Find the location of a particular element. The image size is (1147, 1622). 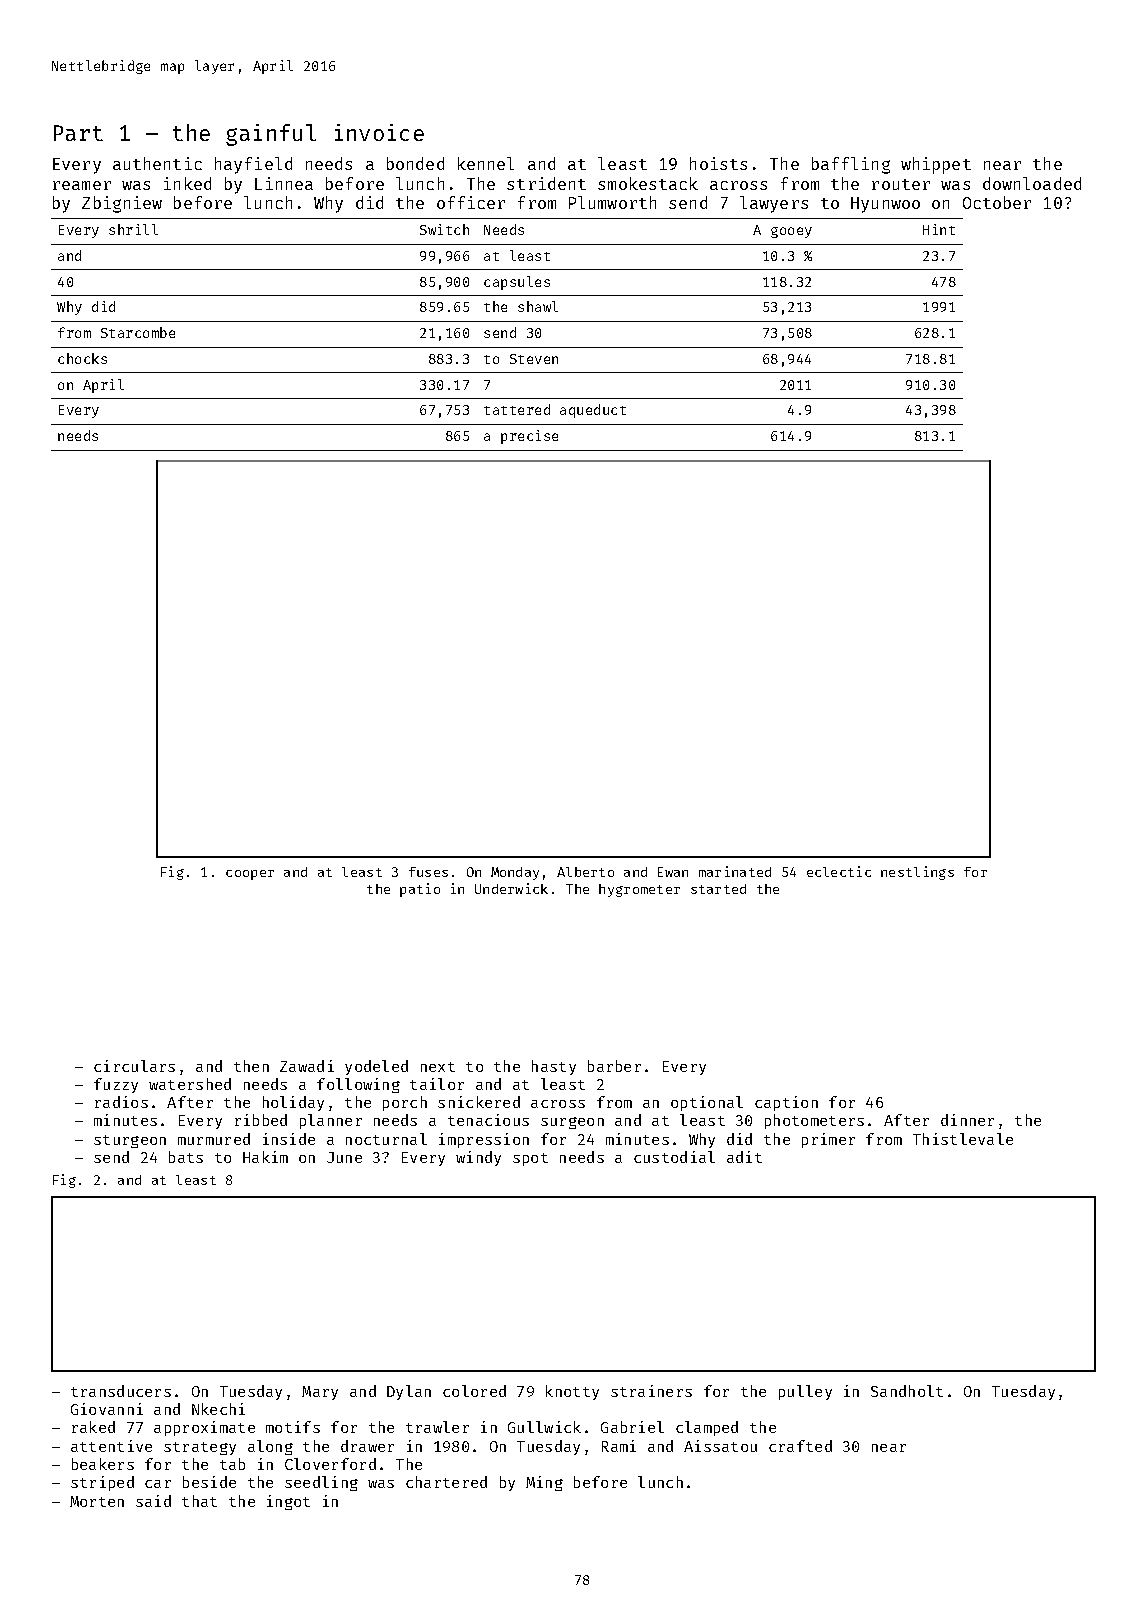

chocks is located at coordinates (82, 358).
